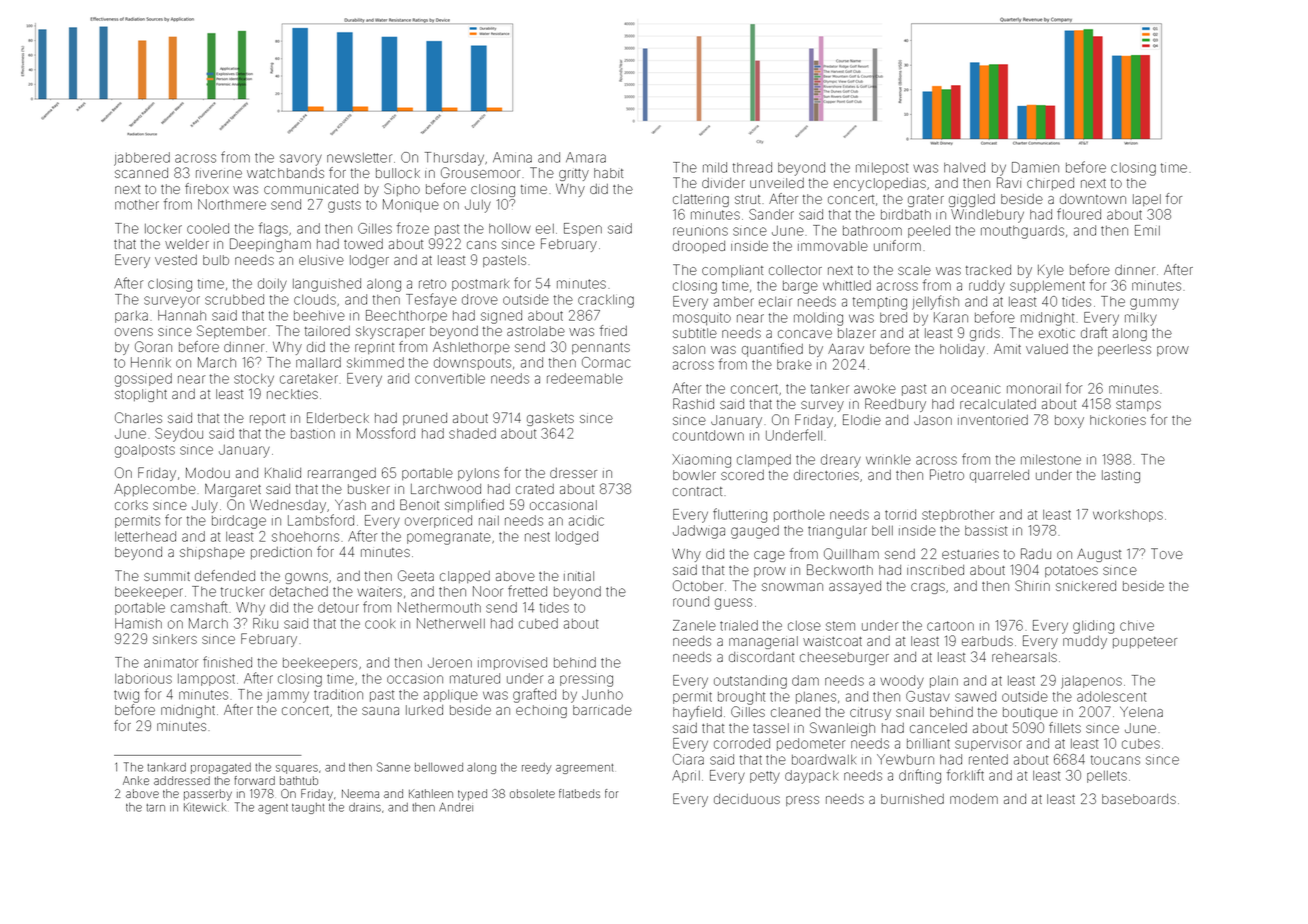 The height and width of the screenshot is (924, 1308). What do you see at coordinates (851, 554) in the screenshot?
I see `Quillham` at bounding box center [851, 554].
